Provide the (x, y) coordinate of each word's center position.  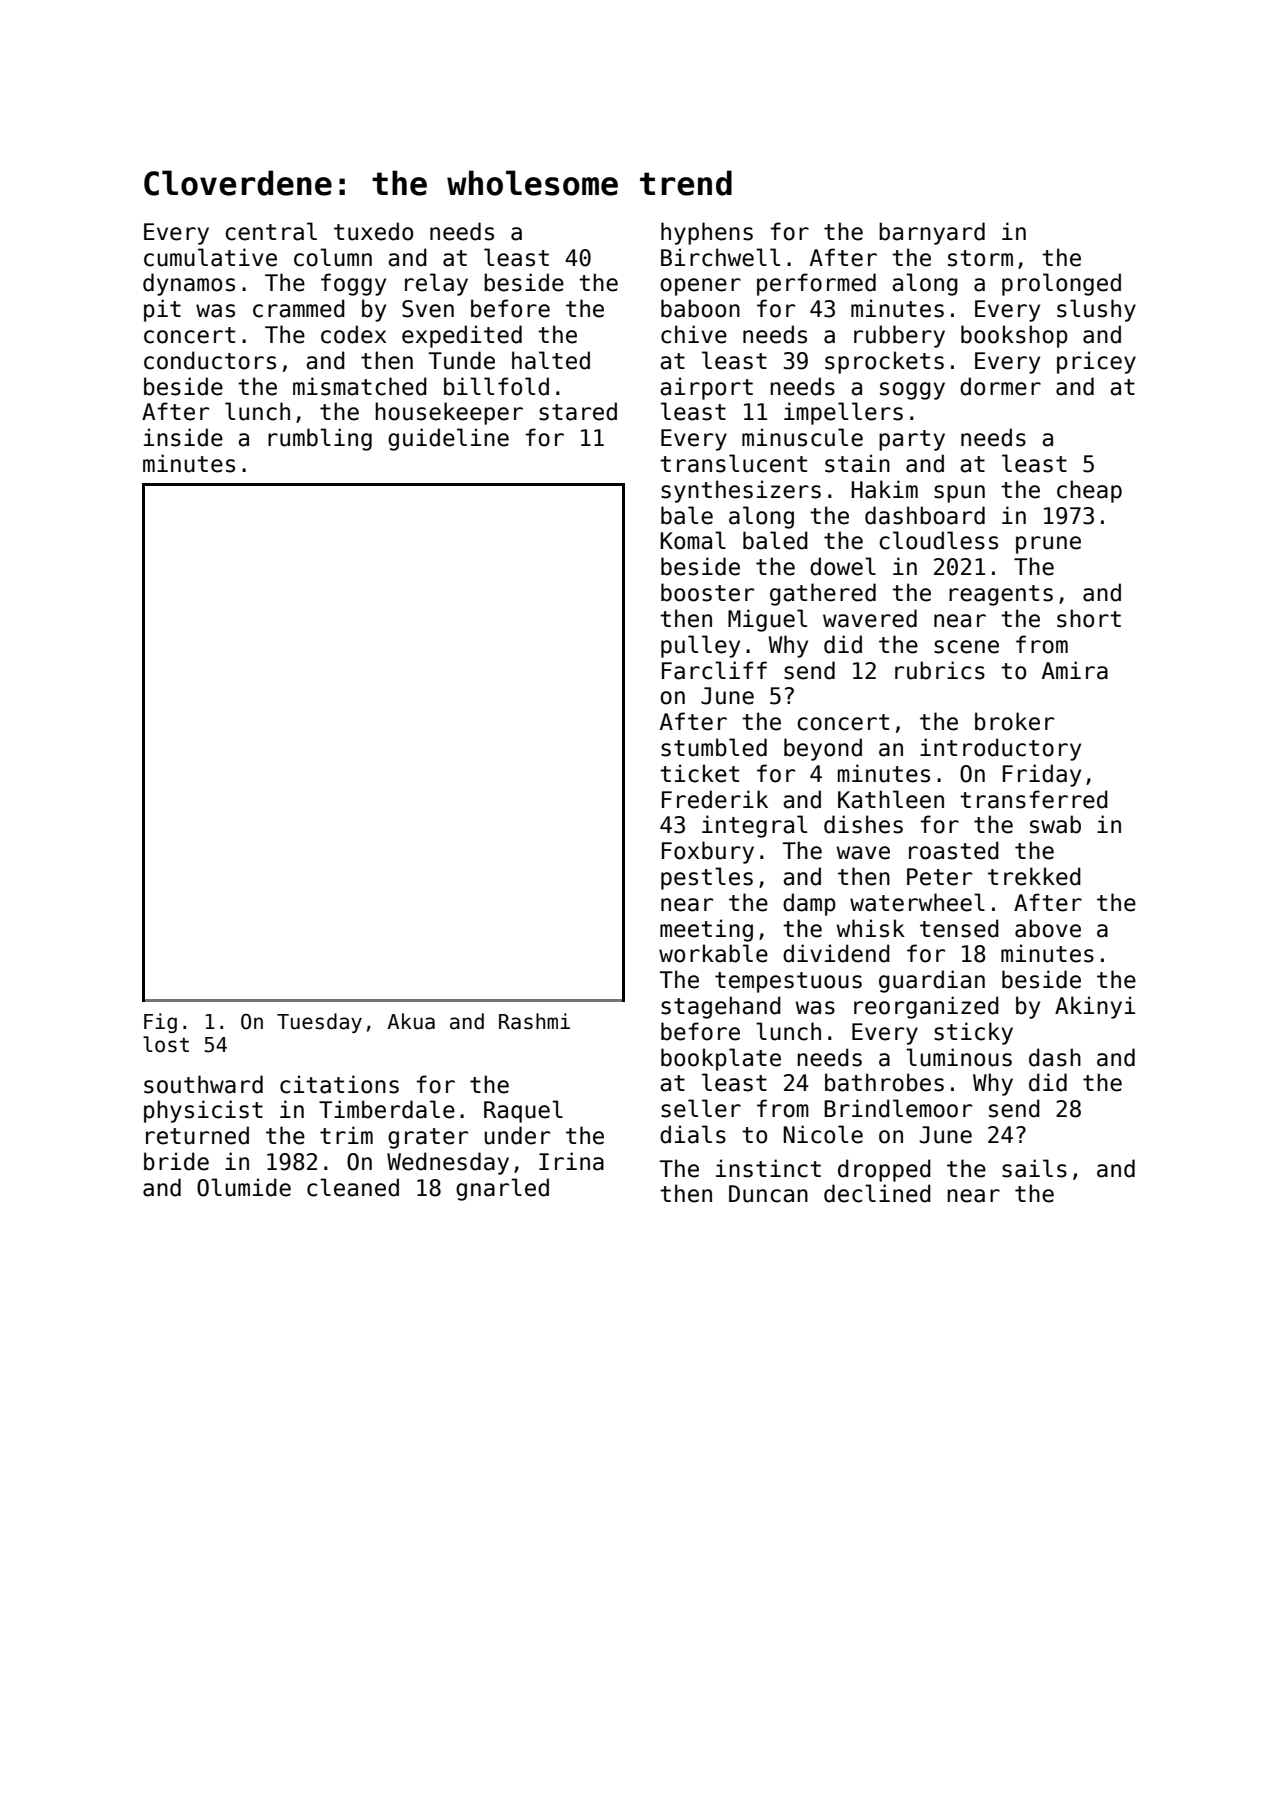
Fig (160, 1023)
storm (980, 258)
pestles (707, 878)
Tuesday (319, 1023)
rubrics (940, 670)
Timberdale (387, 1109)
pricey (1096, 362)
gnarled (502, 1189)
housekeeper (449, 413)
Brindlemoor (898, 1108)
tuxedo (373, 231)
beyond (823, 749)
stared (578, 411)
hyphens (707, 233)
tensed (959, 928)
